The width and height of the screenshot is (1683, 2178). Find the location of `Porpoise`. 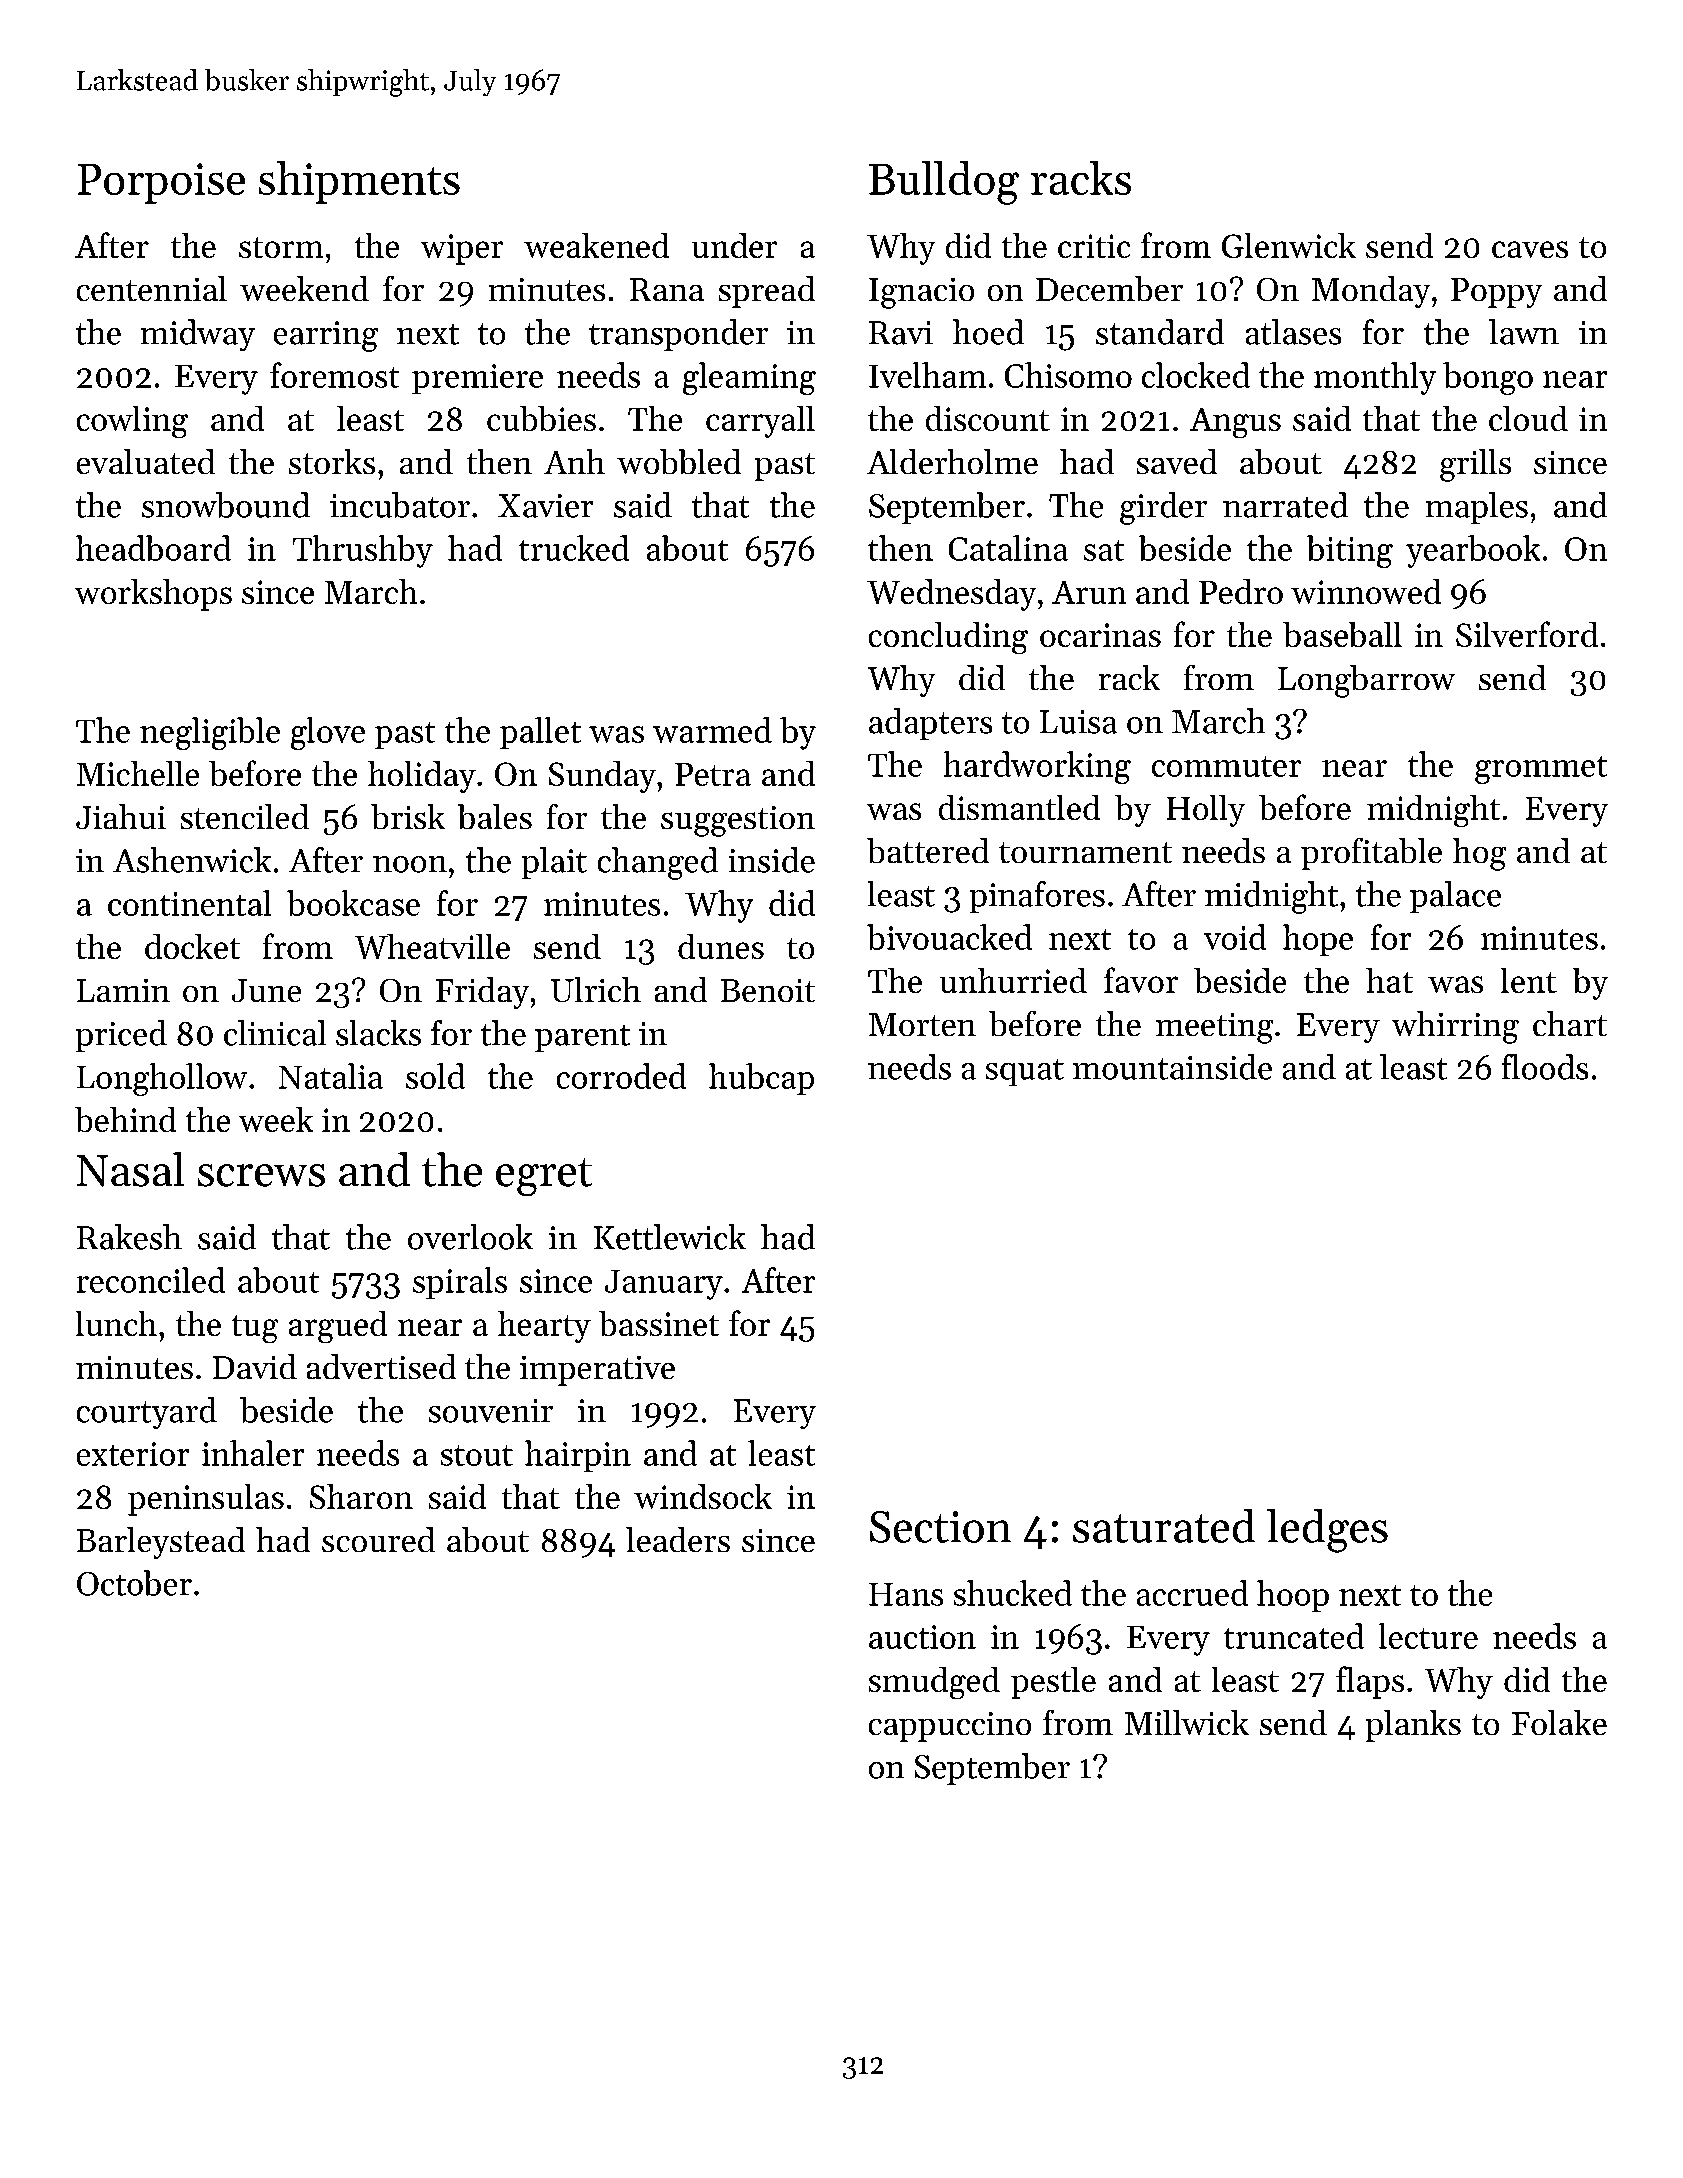

Porpoise is located at coordinates (161, 183).
